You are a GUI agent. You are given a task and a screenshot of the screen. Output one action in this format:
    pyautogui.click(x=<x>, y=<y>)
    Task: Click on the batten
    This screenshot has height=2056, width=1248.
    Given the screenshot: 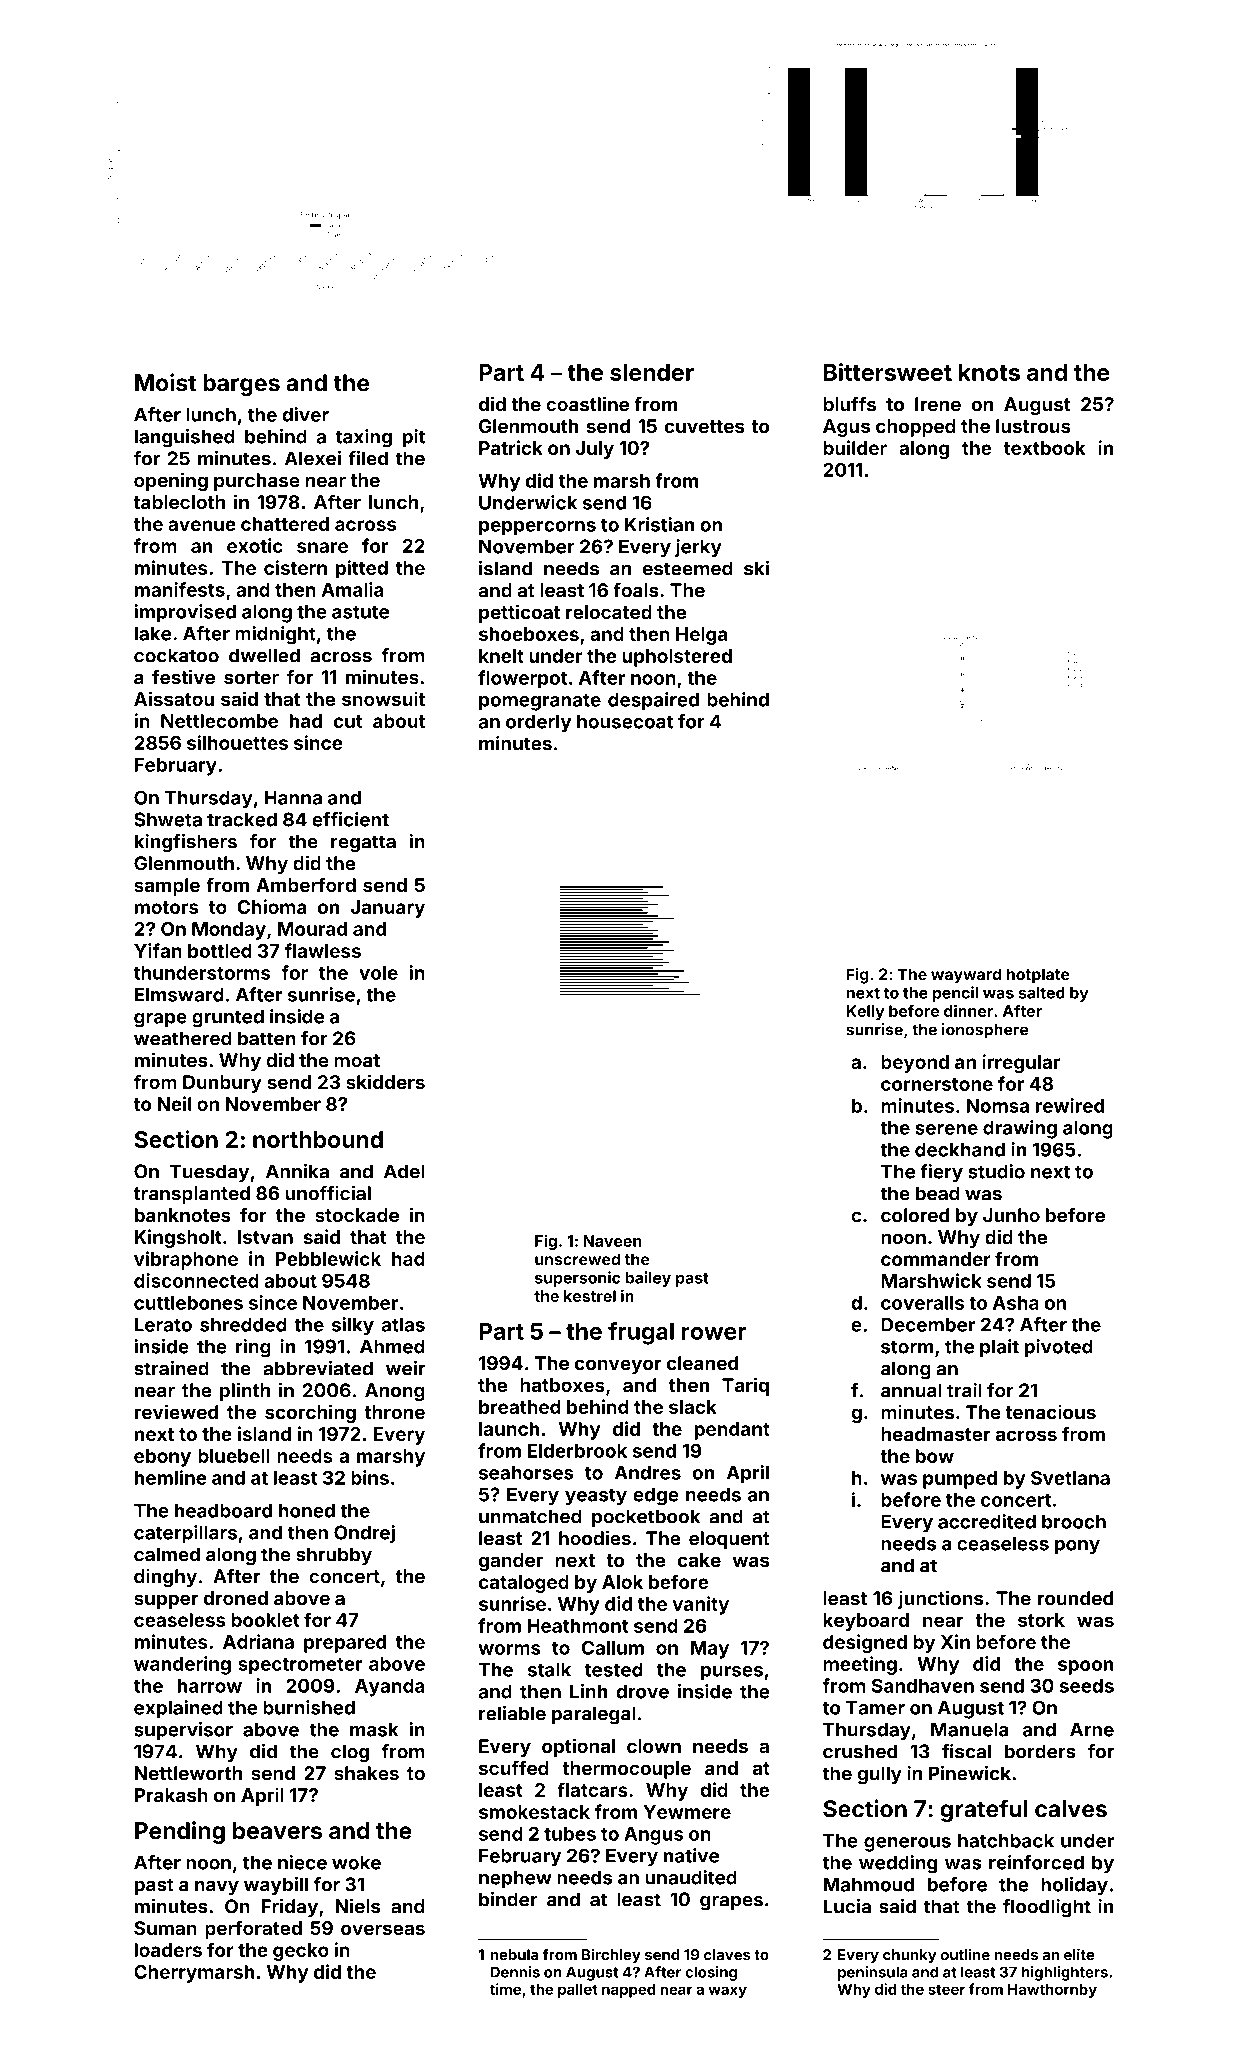 What is the action you would take?
    pyautogui.click(x=267, y=1038)
